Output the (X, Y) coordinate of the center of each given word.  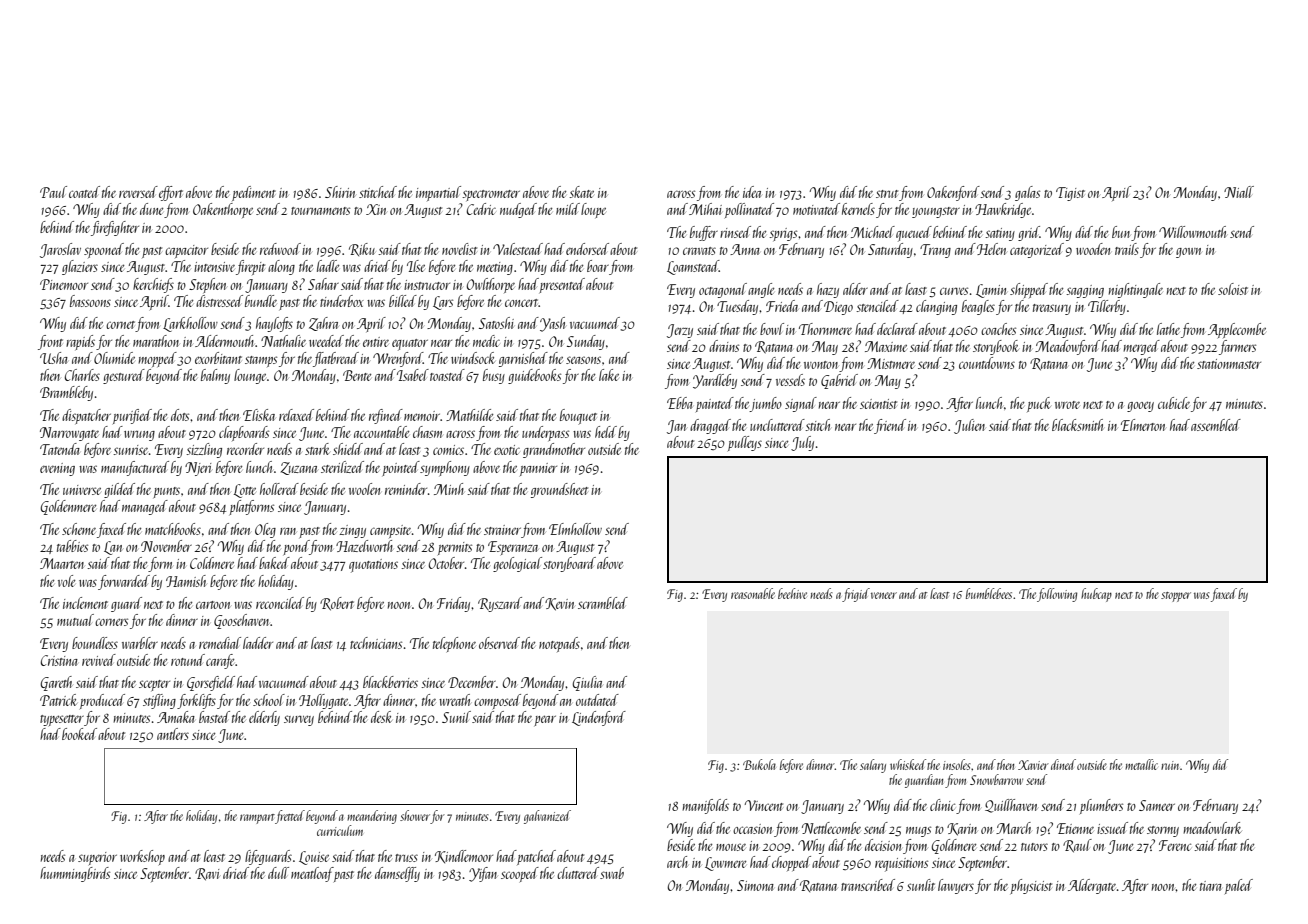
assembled (1216, 425)
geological (517, 564)
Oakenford (953, 193)
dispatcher (86, 416)
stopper (1176, 597)
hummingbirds (75, 874)
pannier (538, 469)
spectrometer (491, 195)
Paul (53, 192)
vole (66, 581)
